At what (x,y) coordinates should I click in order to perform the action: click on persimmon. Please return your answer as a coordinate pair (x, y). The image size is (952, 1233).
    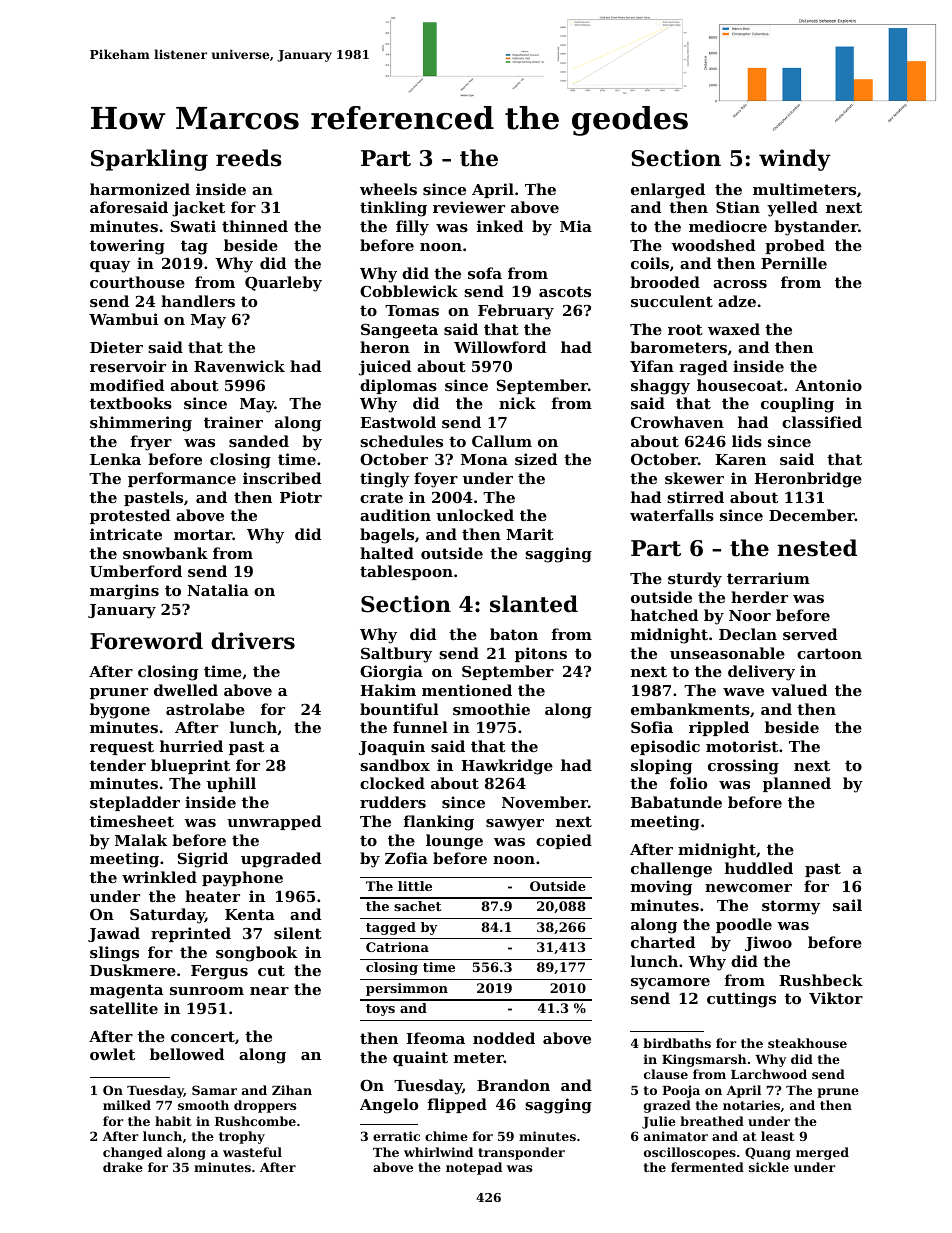
    Looking at the image, I should click on (407, 989).
